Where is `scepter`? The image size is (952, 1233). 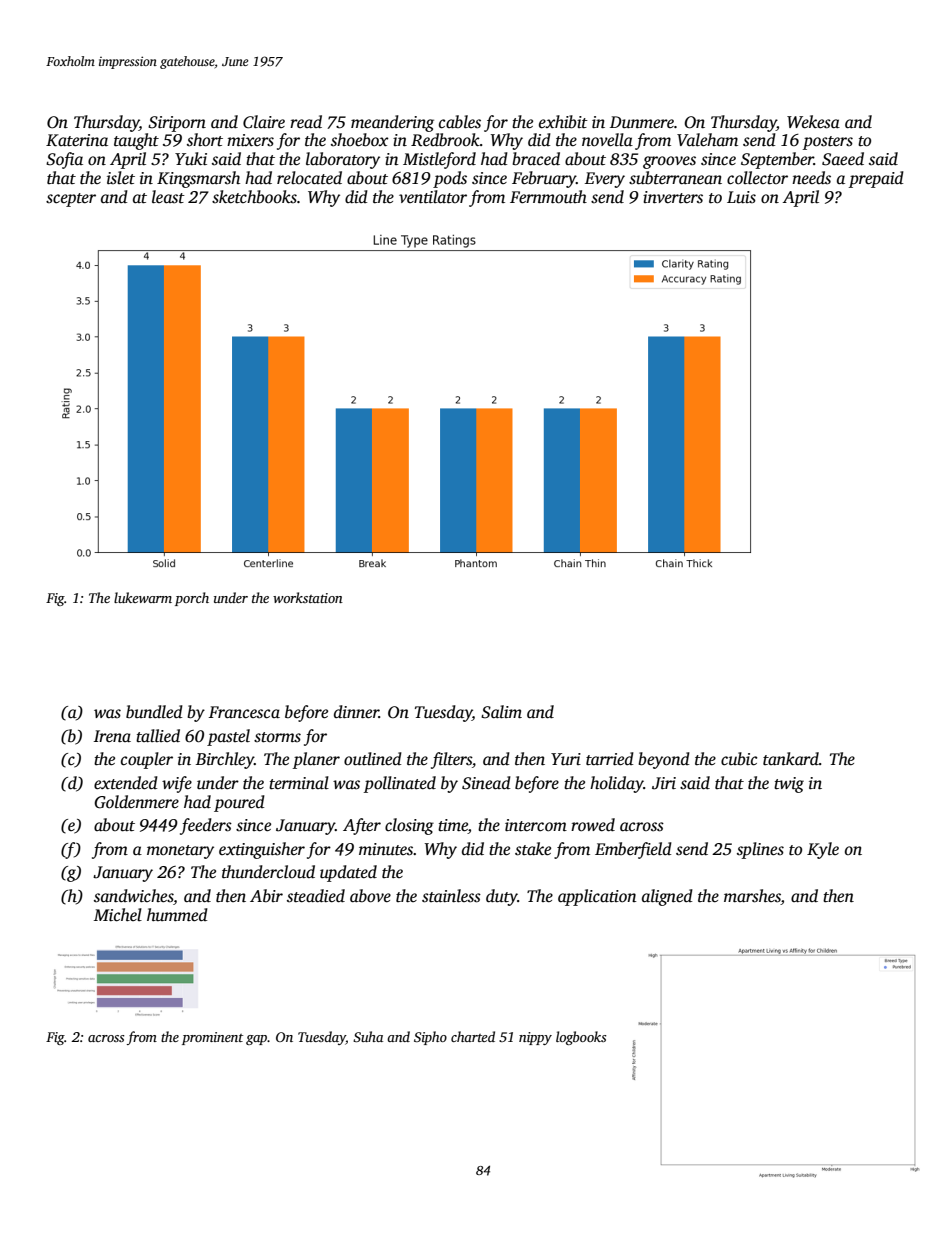
scepter is located at coordinates (71, 200).
